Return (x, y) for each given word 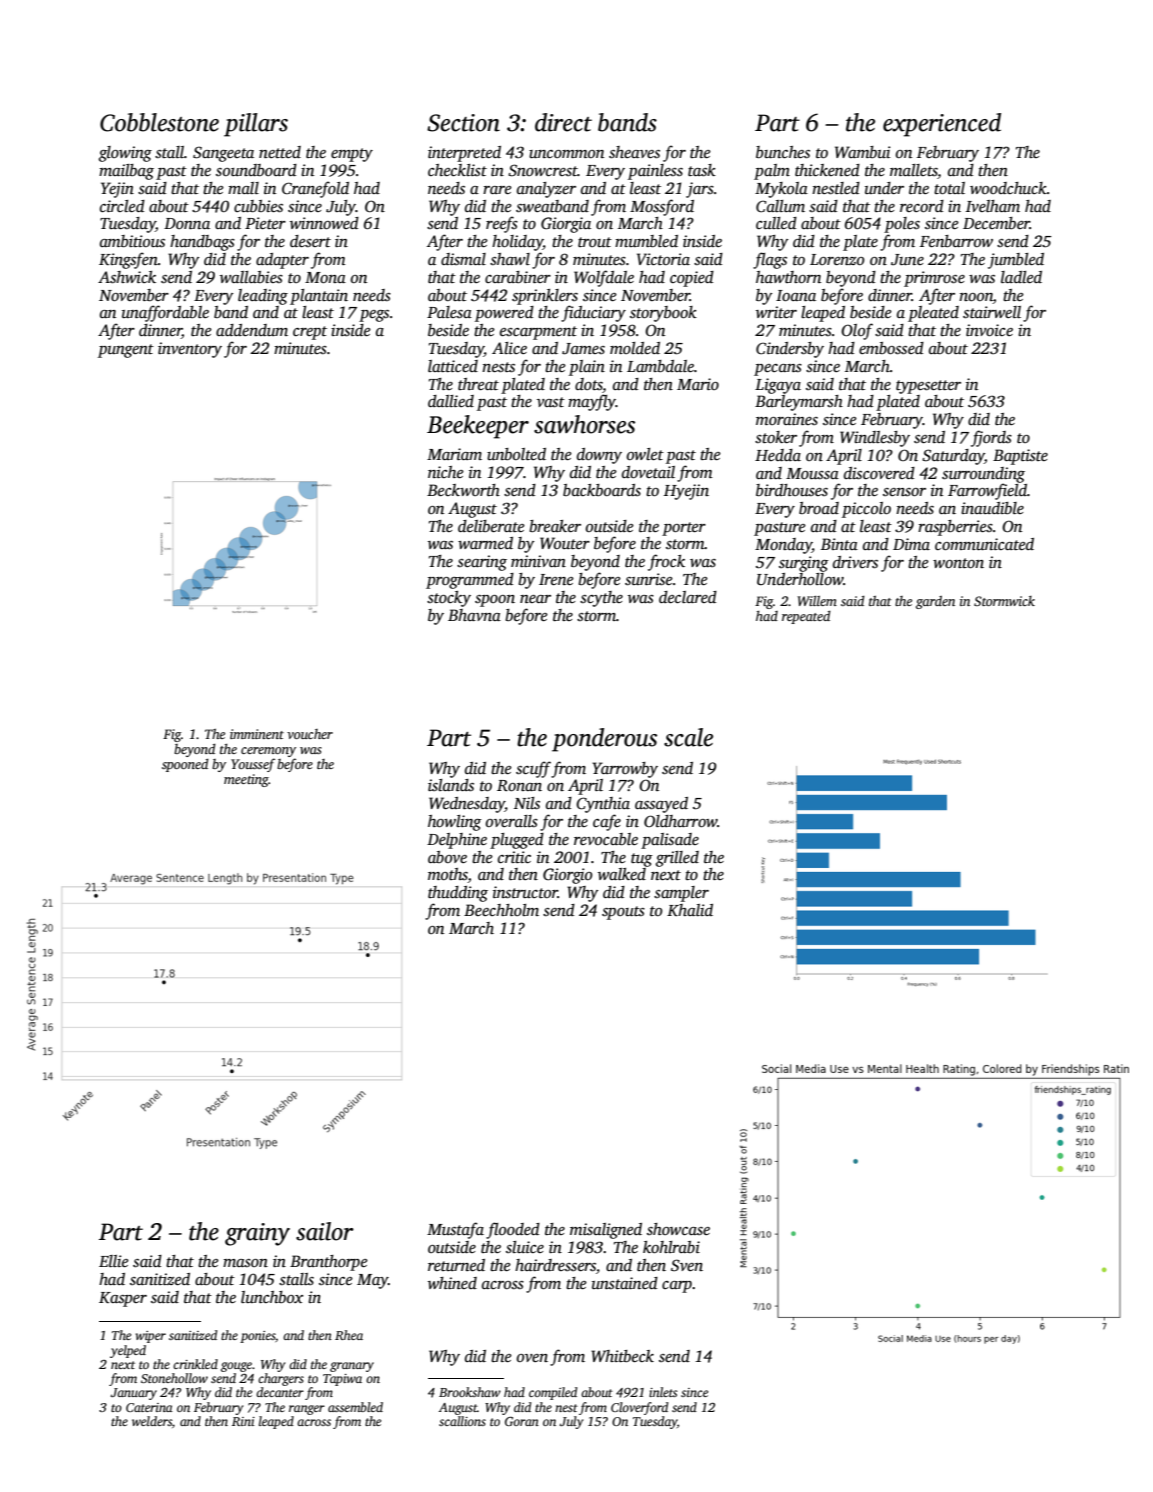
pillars (256, 125)
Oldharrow (681, 821)
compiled (553, 1393)
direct (563, 122)
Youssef (253, 765)
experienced (942, 125)
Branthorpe (329, 1263)
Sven (687, 1265)
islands (451, 785)
